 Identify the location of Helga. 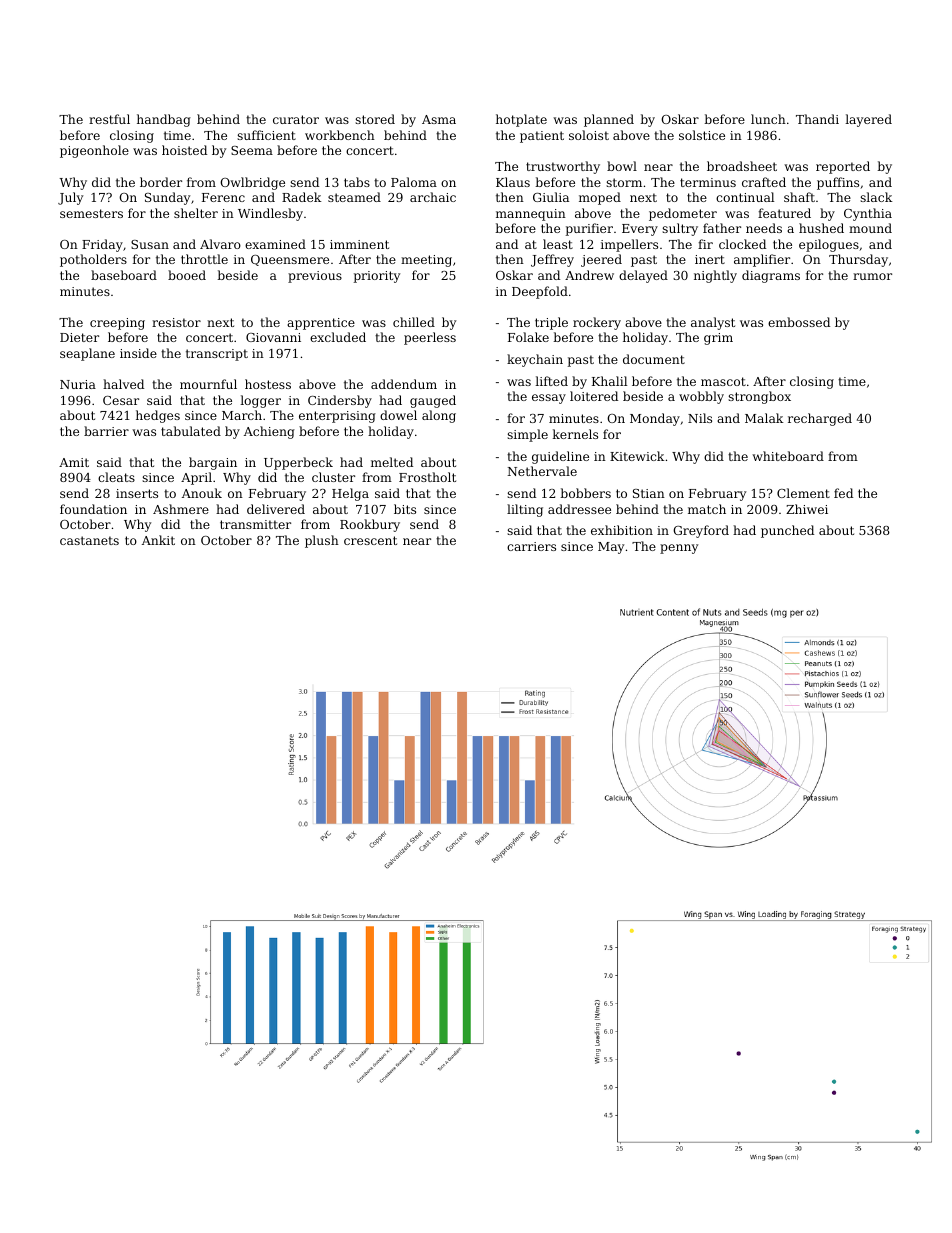
(350, 494).
